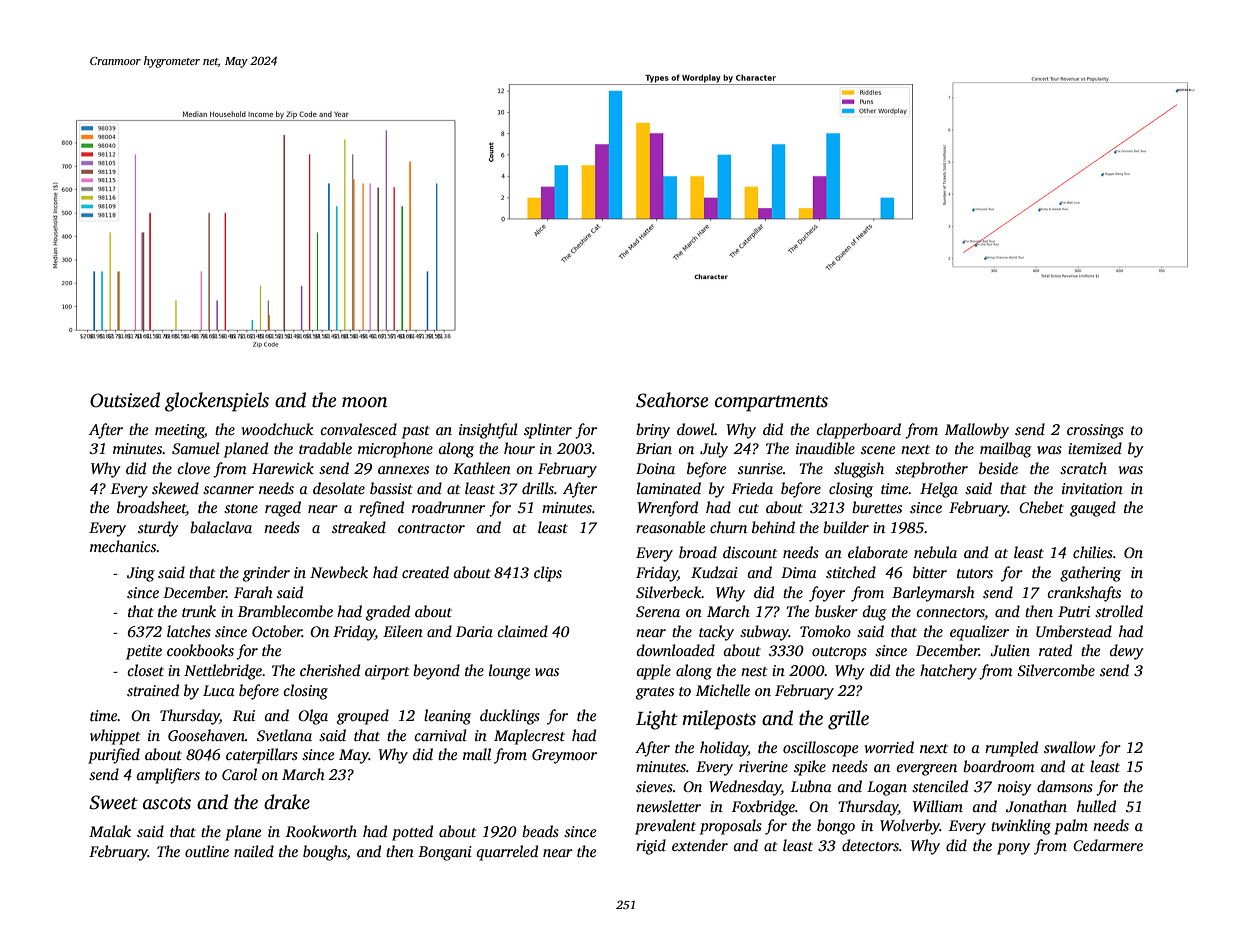 Image resolution: width=1233 pixels, height=952 pixels. What do you see at coordinates (219, 690) in the image?
I see `Luca` at bounding box center [219, 690].
